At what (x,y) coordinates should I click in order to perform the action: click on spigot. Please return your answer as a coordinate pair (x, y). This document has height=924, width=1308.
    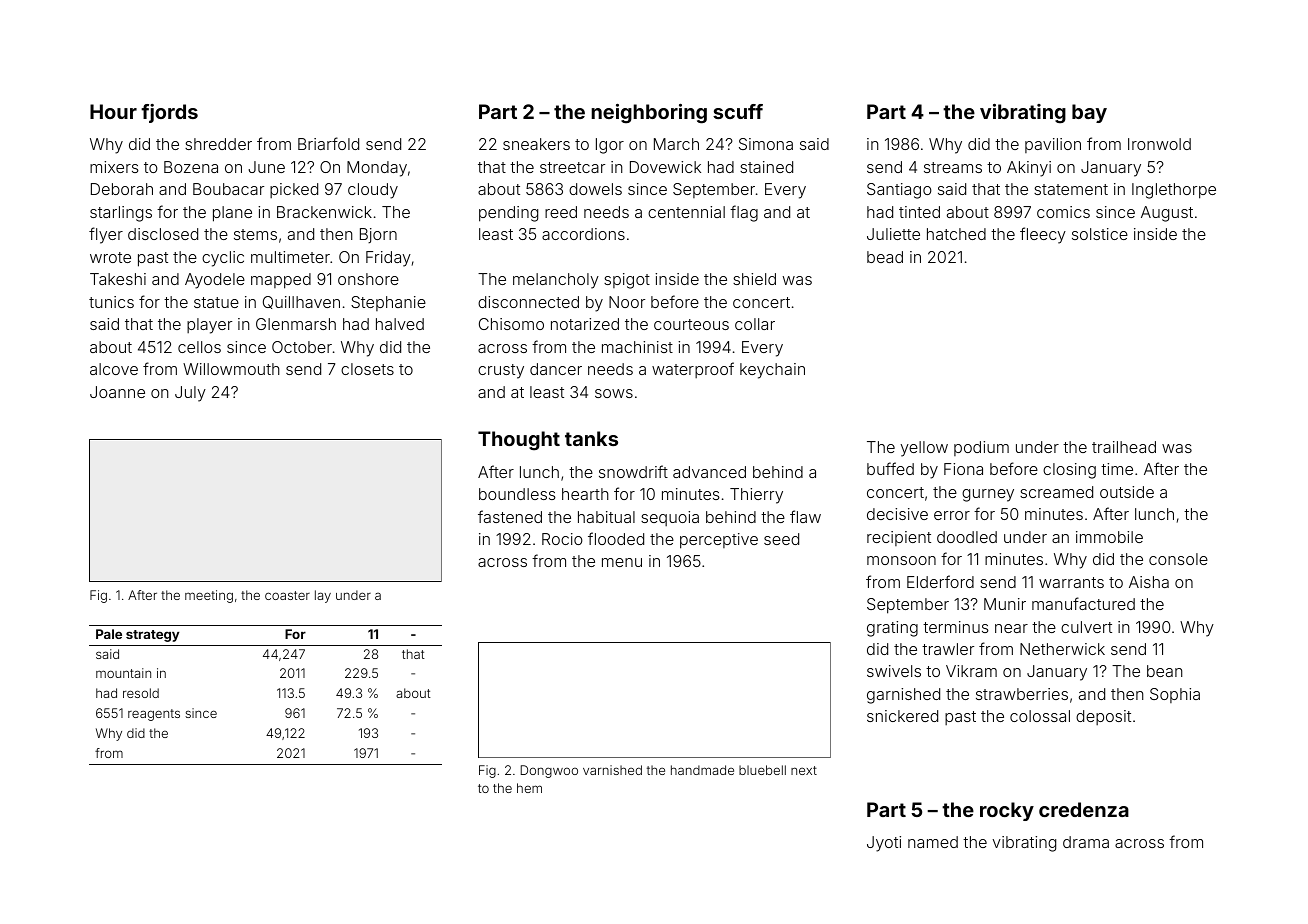
    Looking at the image, I should click on (627, 281).
